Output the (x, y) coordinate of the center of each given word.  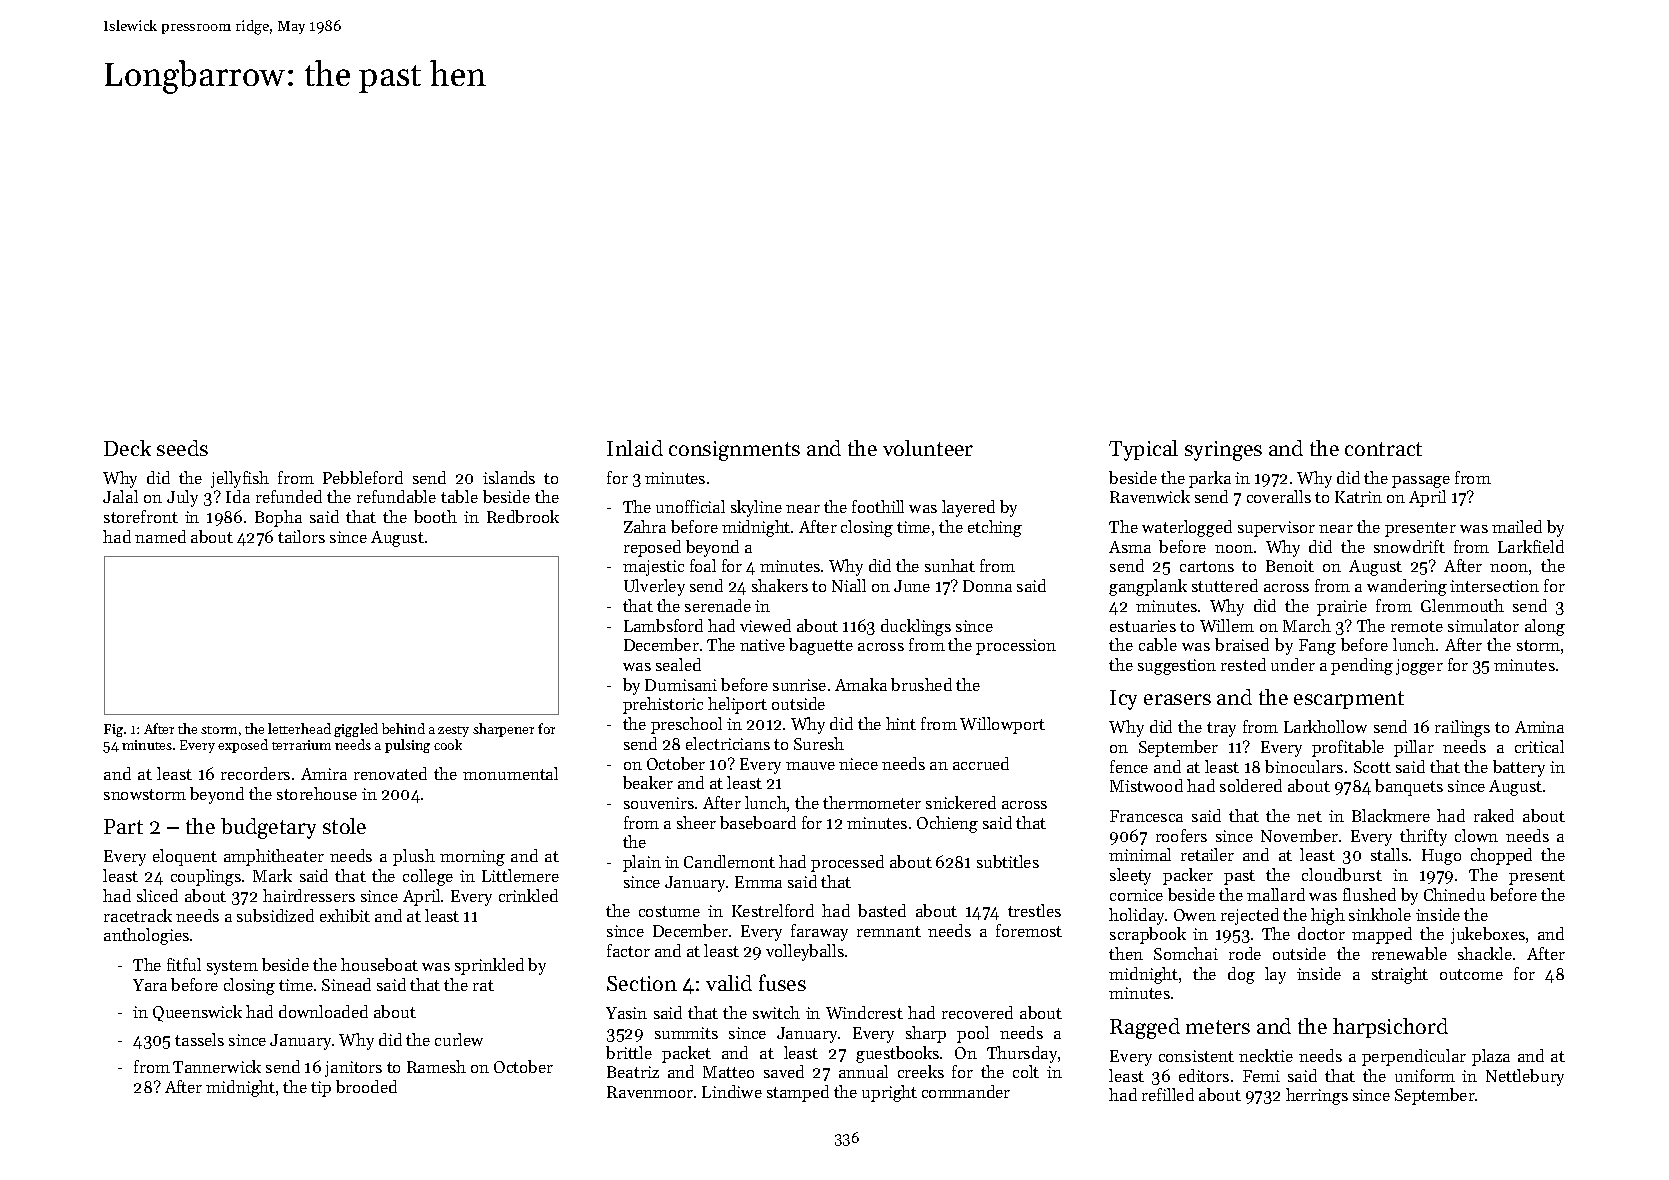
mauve (810, 766)
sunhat (950, 565)
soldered (1251, 785)
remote (1417, 626)
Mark (272, 875)
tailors (301, 536)
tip (321, 1089)
